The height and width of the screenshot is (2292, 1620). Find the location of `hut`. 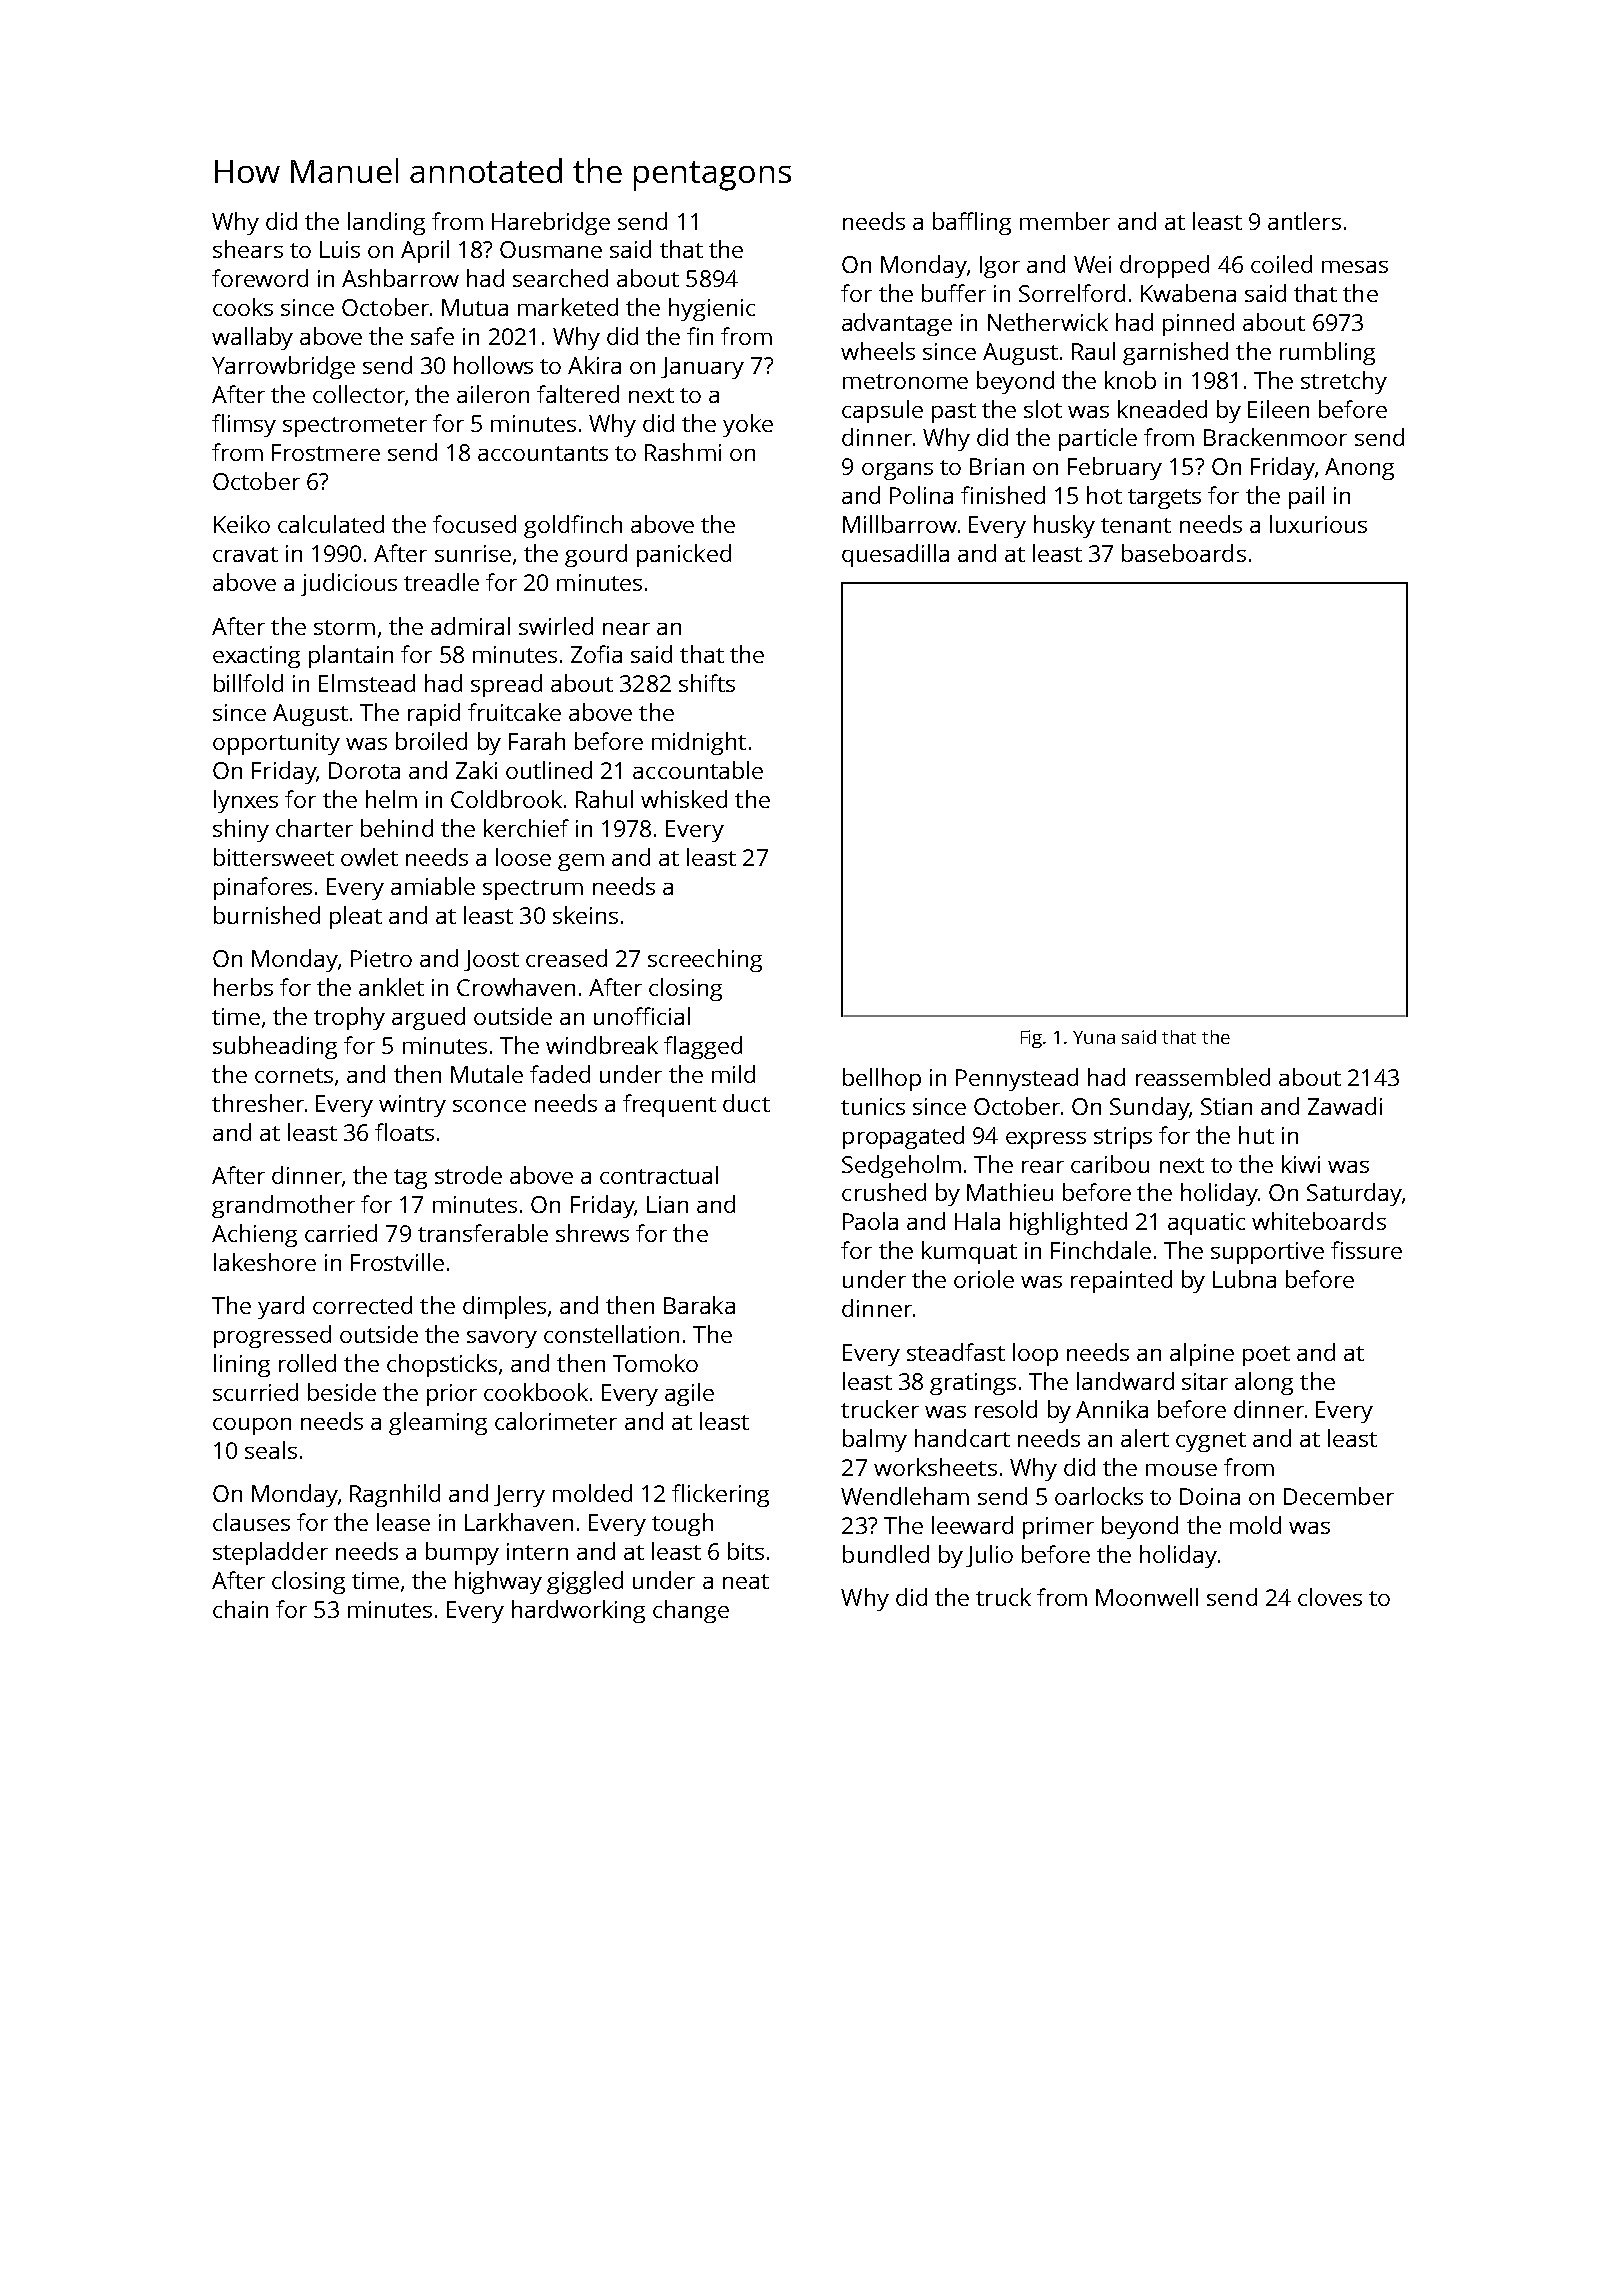

hut is located at coordinates (1256, 1135).
